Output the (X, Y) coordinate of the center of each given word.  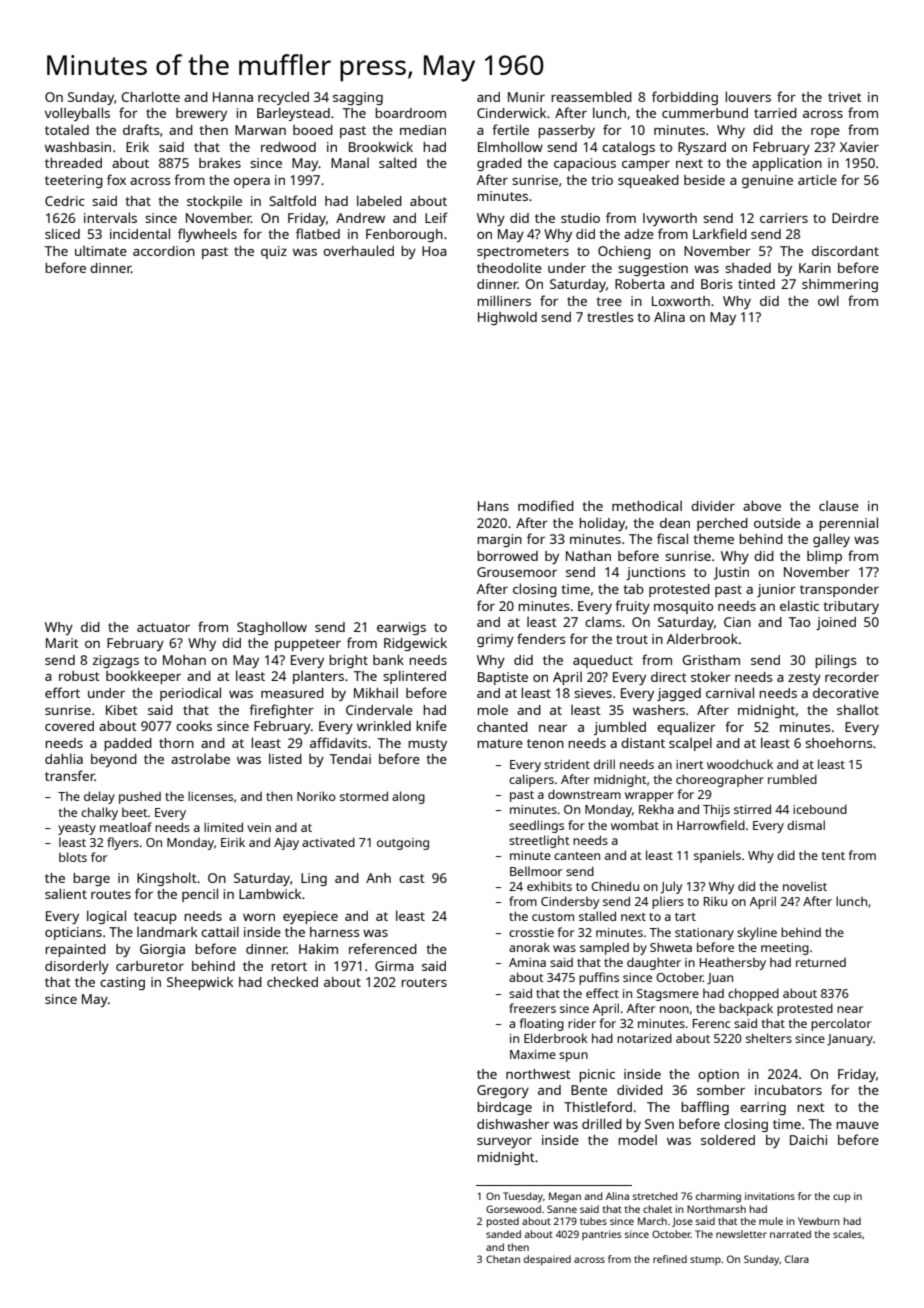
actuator (163, 627)
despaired (547, 1260)
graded (499, 164)
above (762, 506)
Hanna (233, 97)
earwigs (401, 628)
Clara (797, 1259)
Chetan (503, 1259)
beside (704, 180)
